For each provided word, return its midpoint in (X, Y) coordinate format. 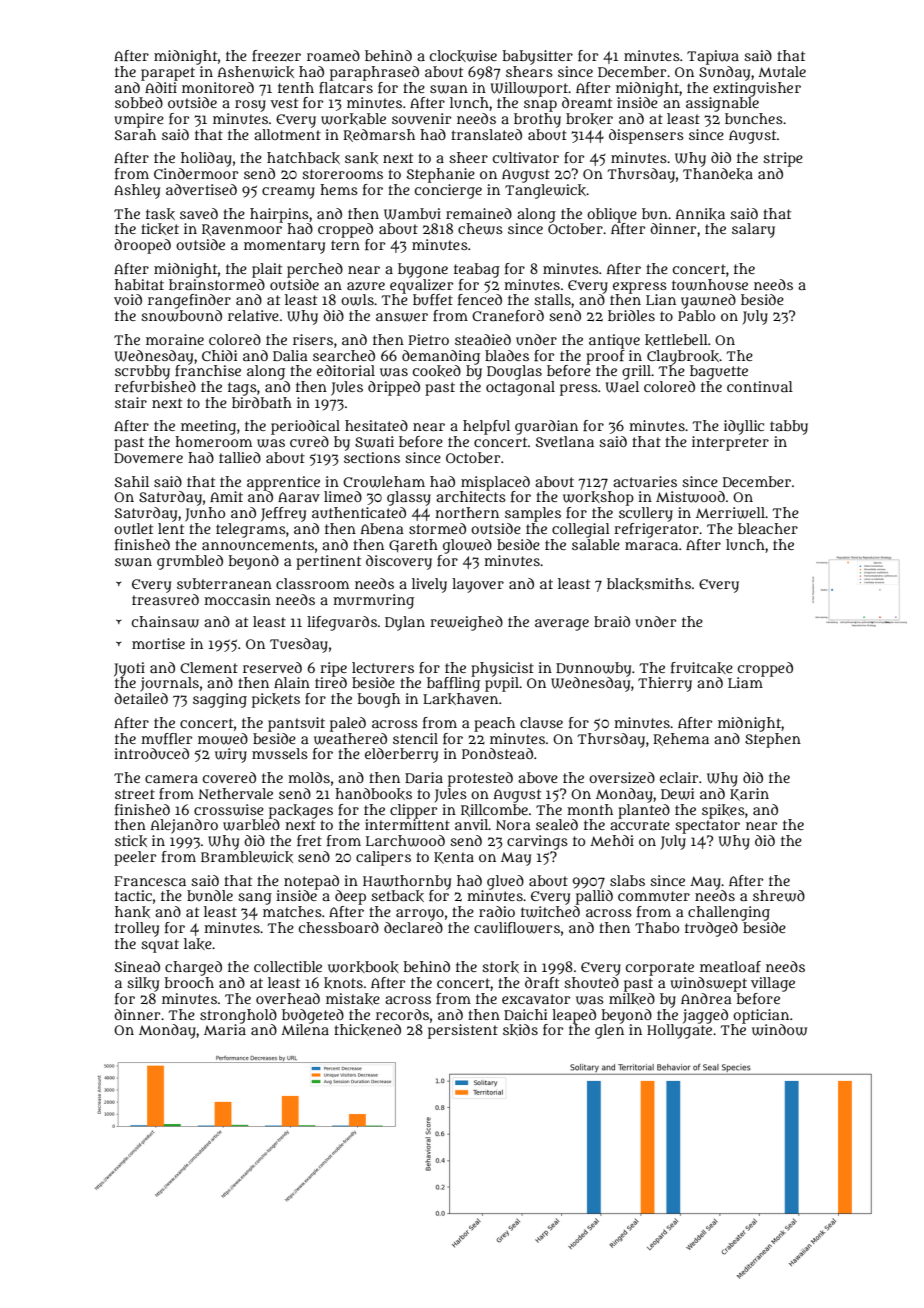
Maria (225, 1029)
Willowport (529, 89)
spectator (707, 827)
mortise (158, 643)
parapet (168, 74)
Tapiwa (713, 57)
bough (379, 700)
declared (413, 927)
